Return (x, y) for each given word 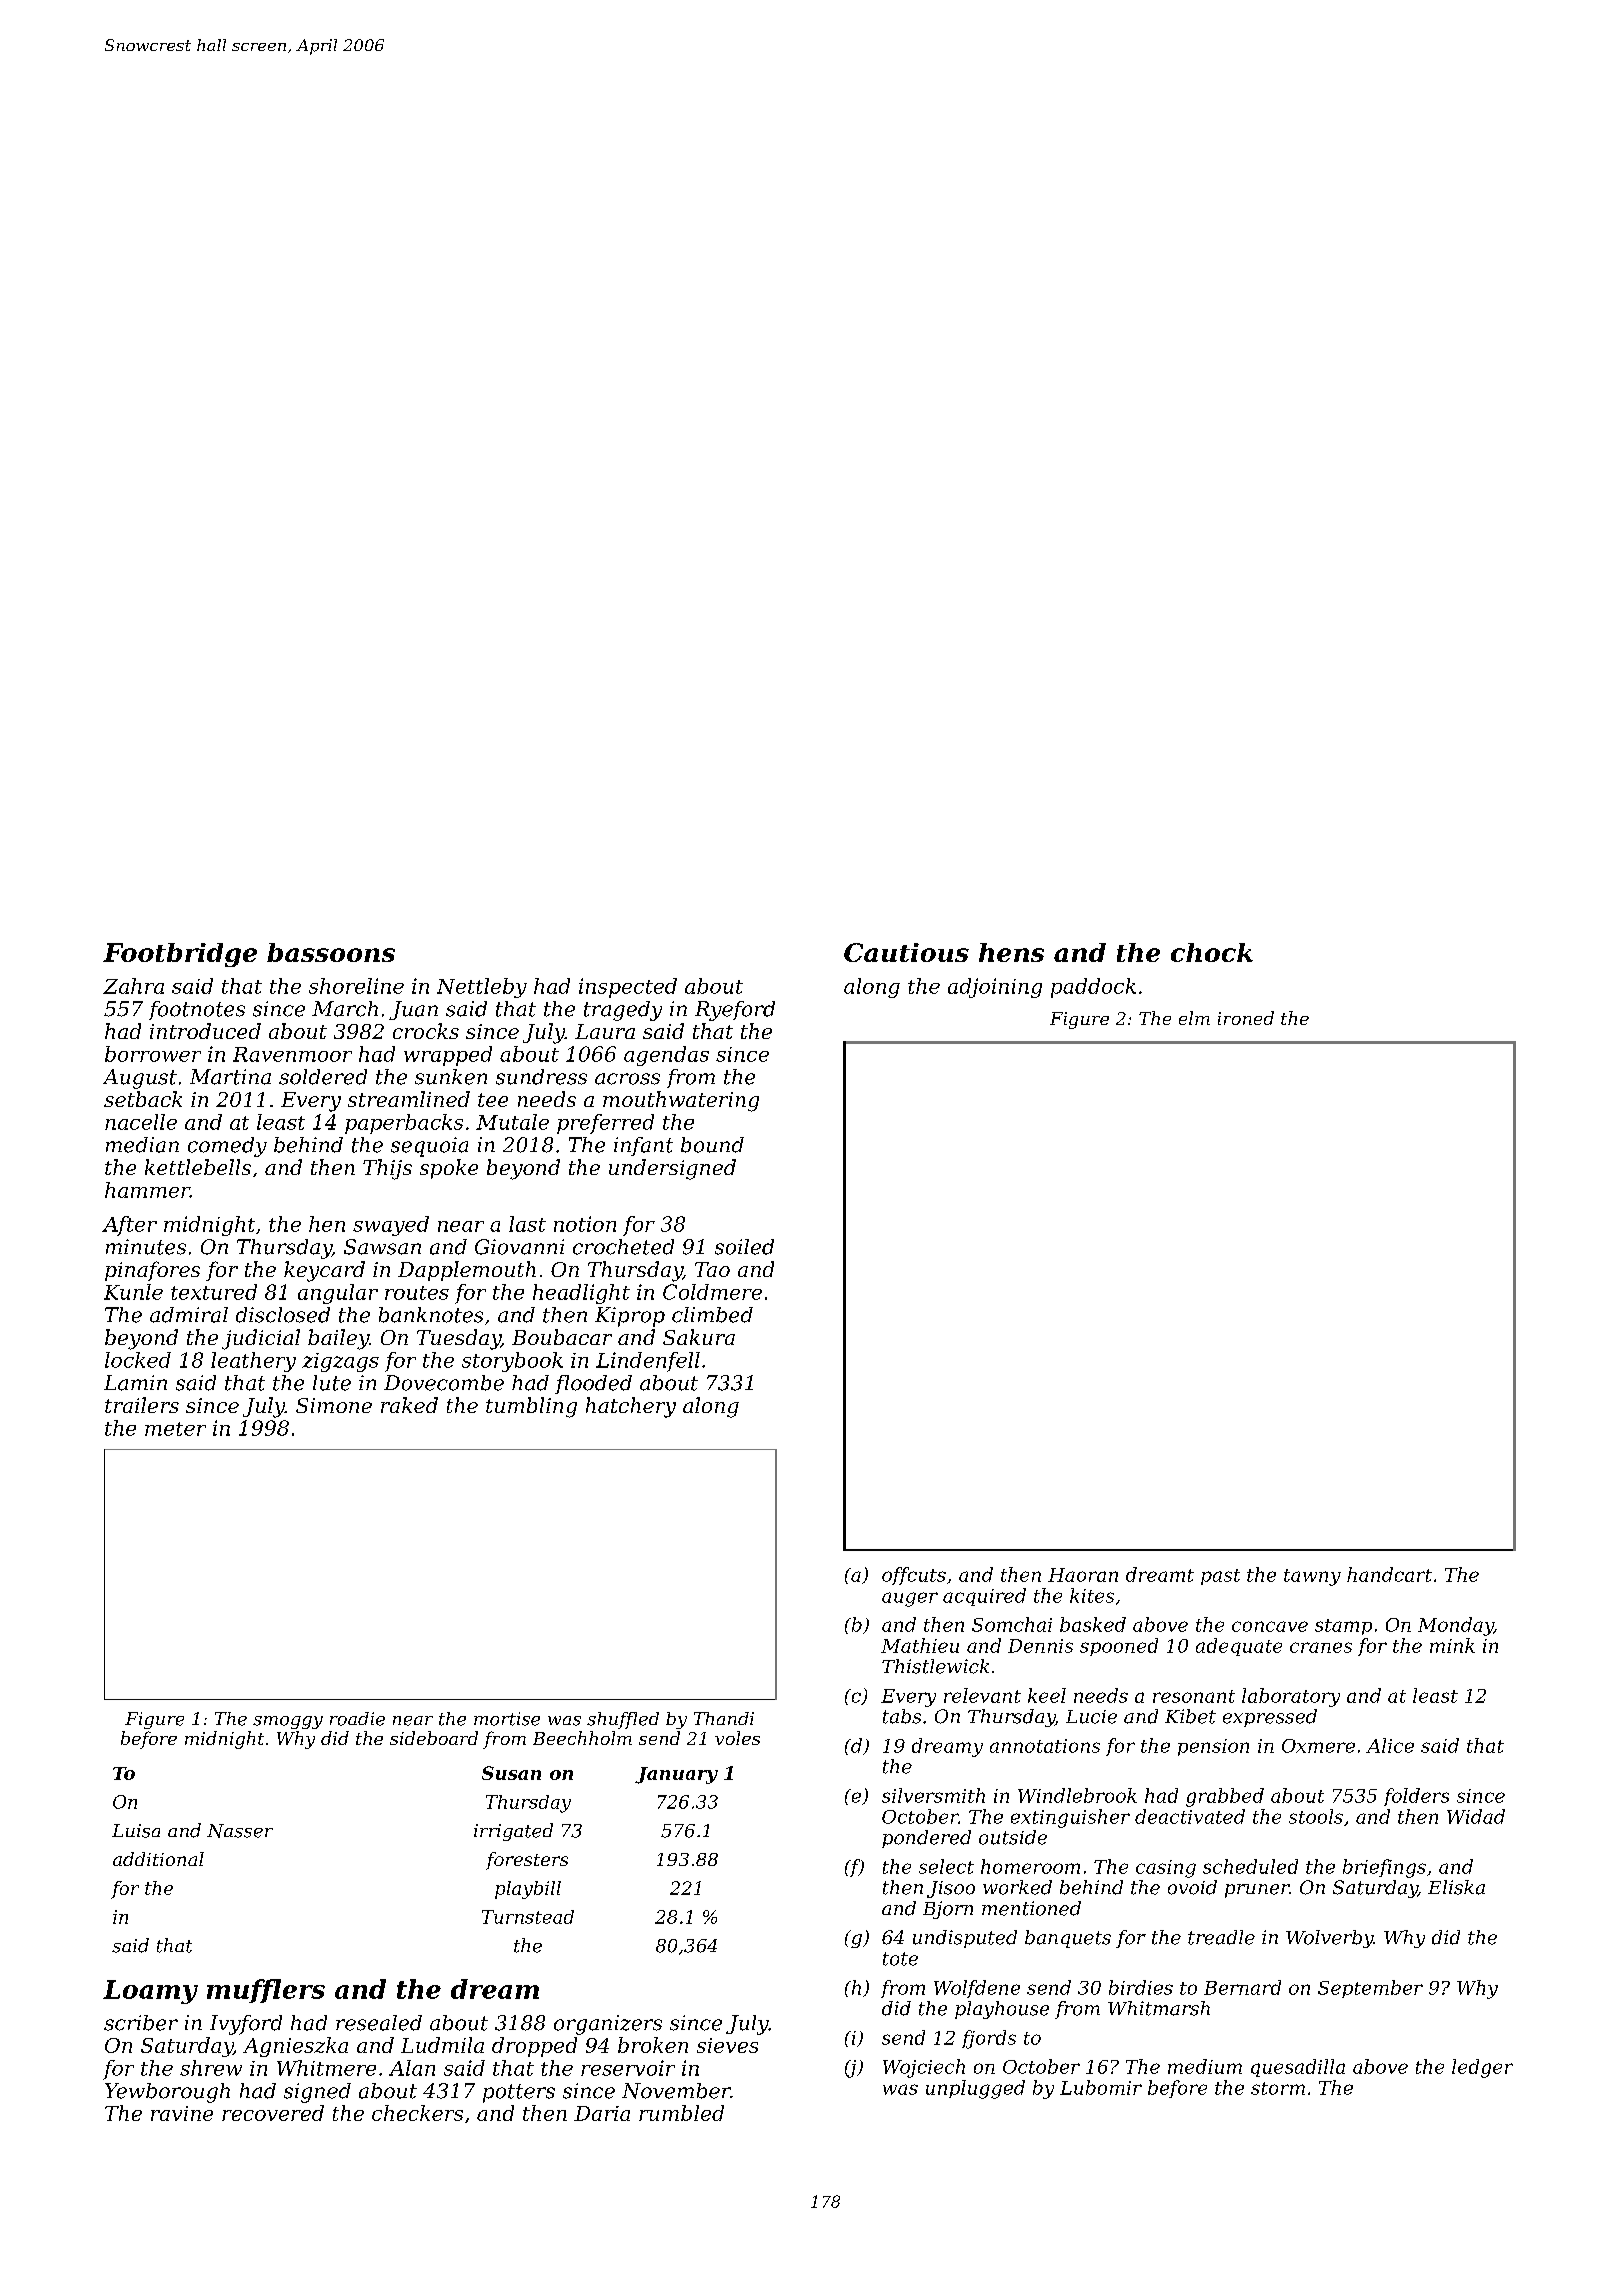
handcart (1389, 1574)
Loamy (150, 1992)
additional (158, 1859)
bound (712, 1145)
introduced (205, 1031)
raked (409, 1405)
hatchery (631, 1407)
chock (1212, 952)
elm (1194, 1018)
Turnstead (528, 1917)
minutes (146, 1247)
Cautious (906, 952)
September (1370, 1989)
